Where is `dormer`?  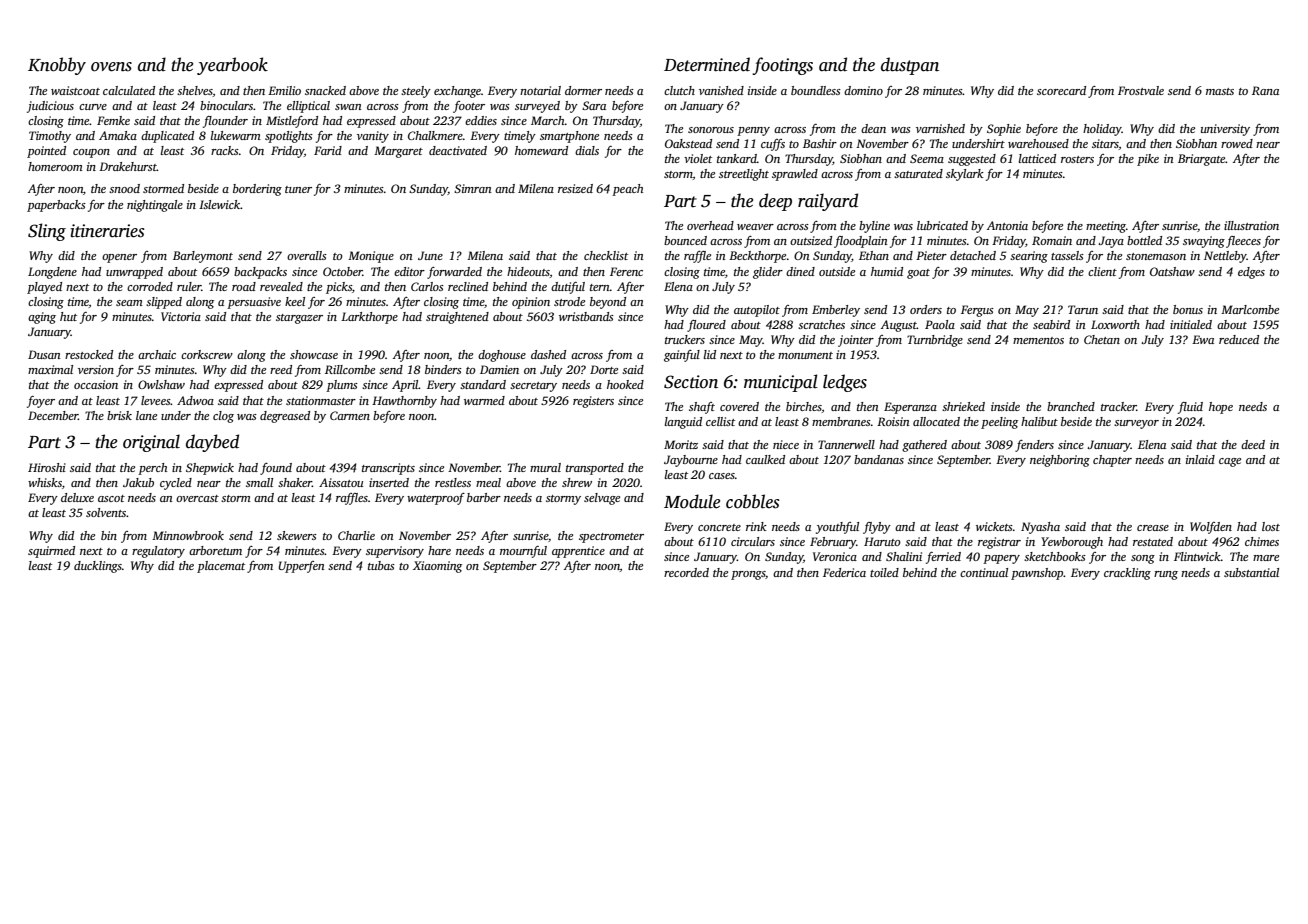 dormer is located at coordinates (583, 90).
